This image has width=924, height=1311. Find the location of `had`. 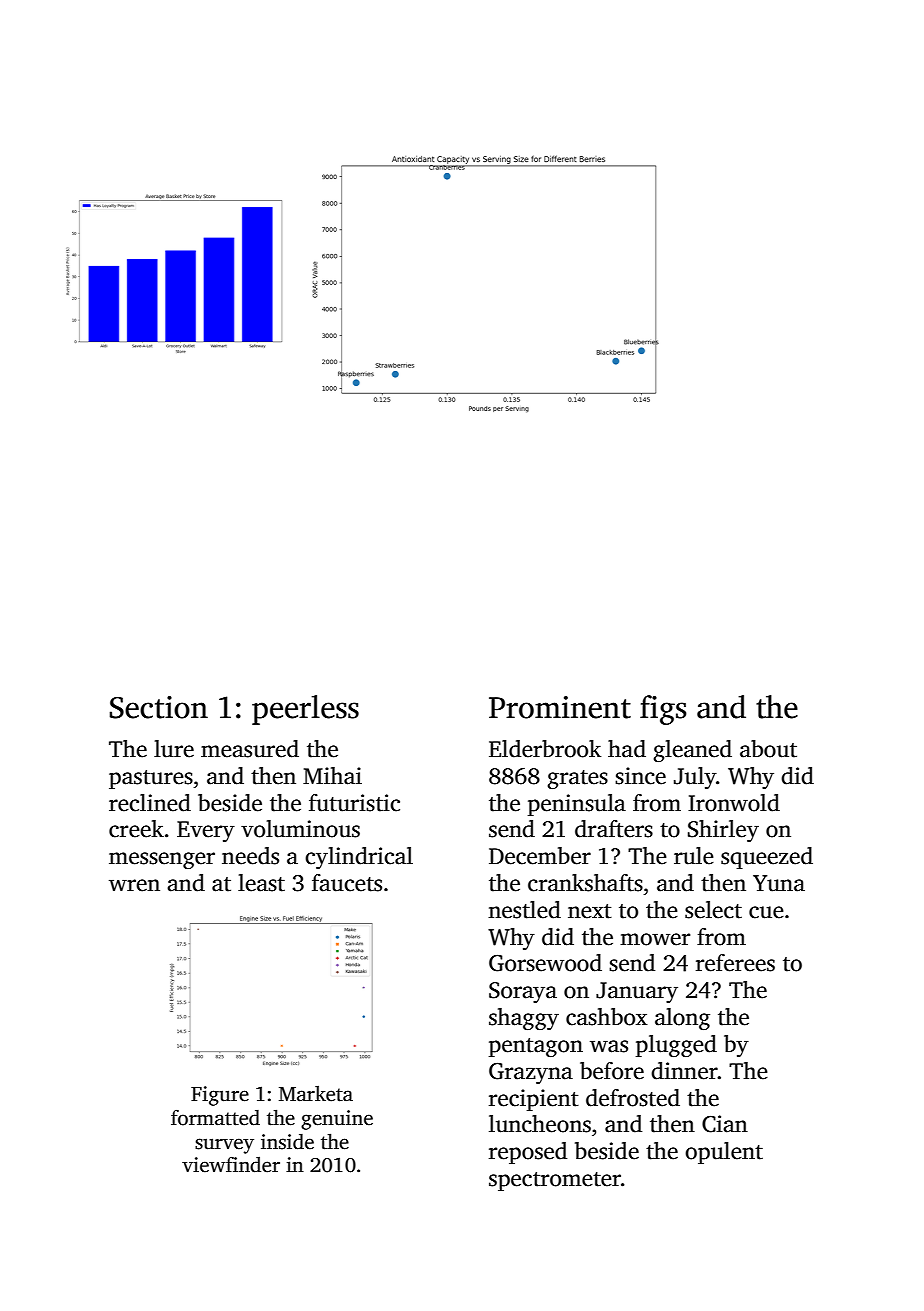

had is located at coordinates (627, 749).
